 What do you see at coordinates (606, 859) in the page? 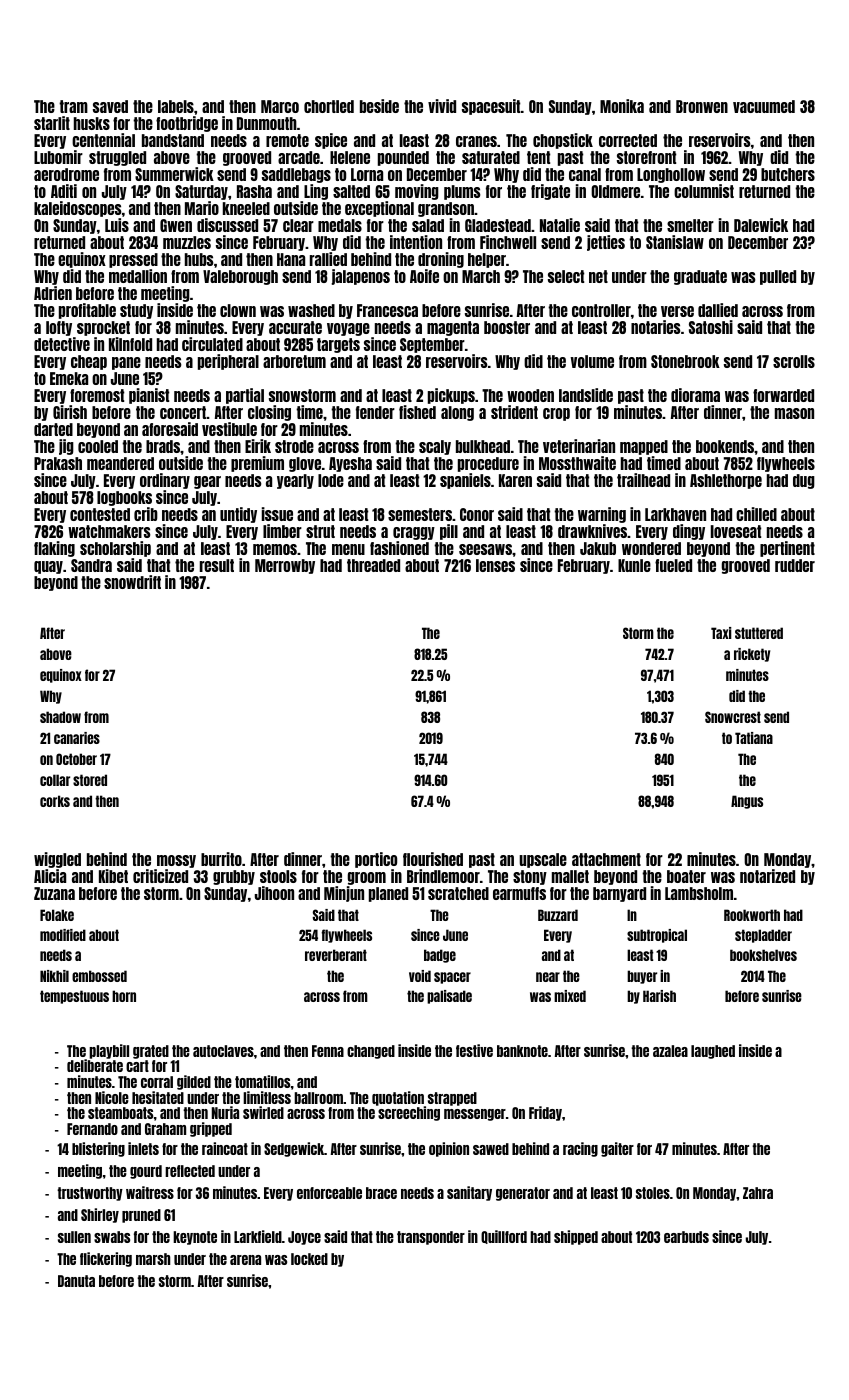
I see `attachment` at bounding box center [606, 859].
